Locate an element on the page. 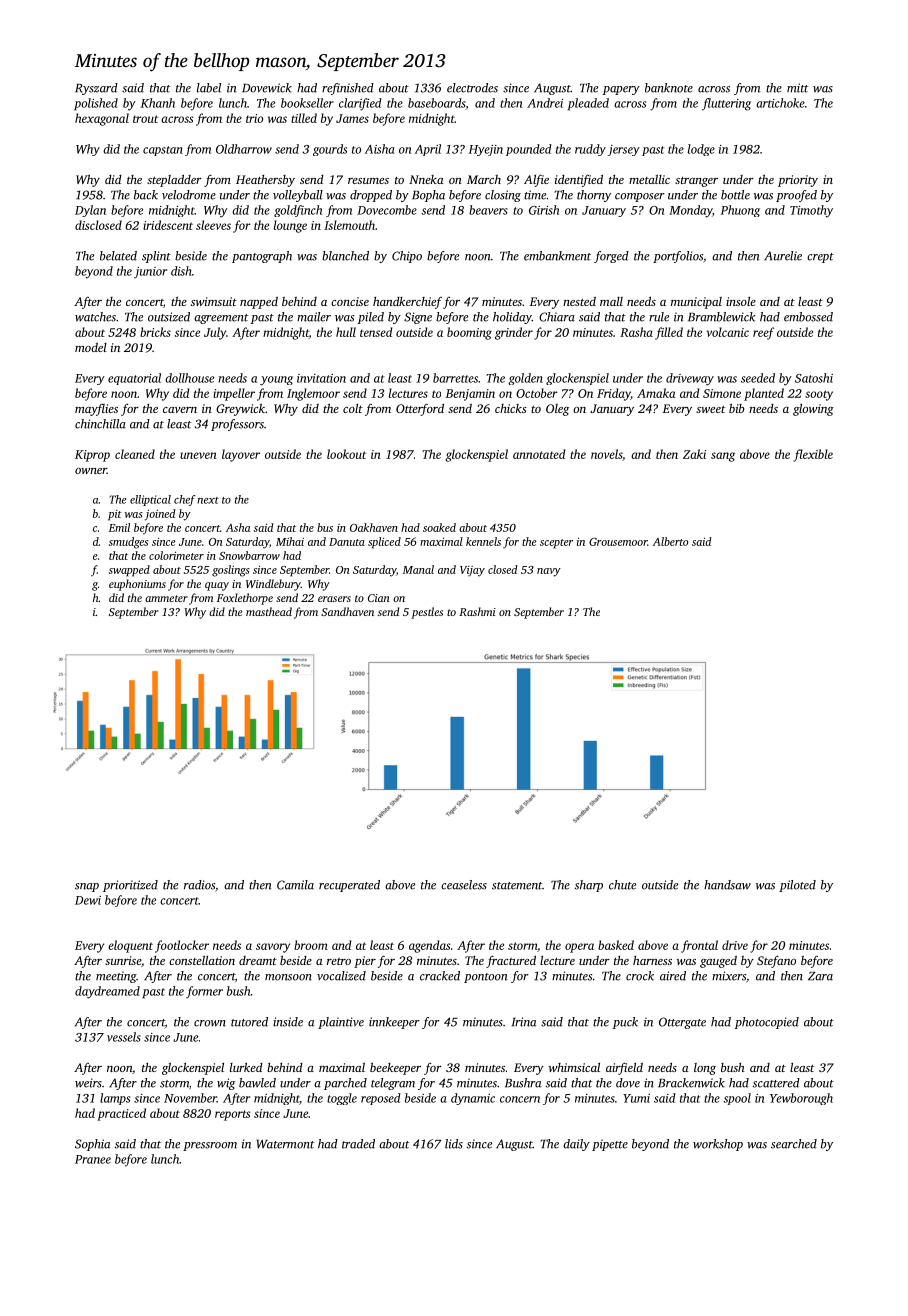  banknote is located at coordinates (669, 88).
